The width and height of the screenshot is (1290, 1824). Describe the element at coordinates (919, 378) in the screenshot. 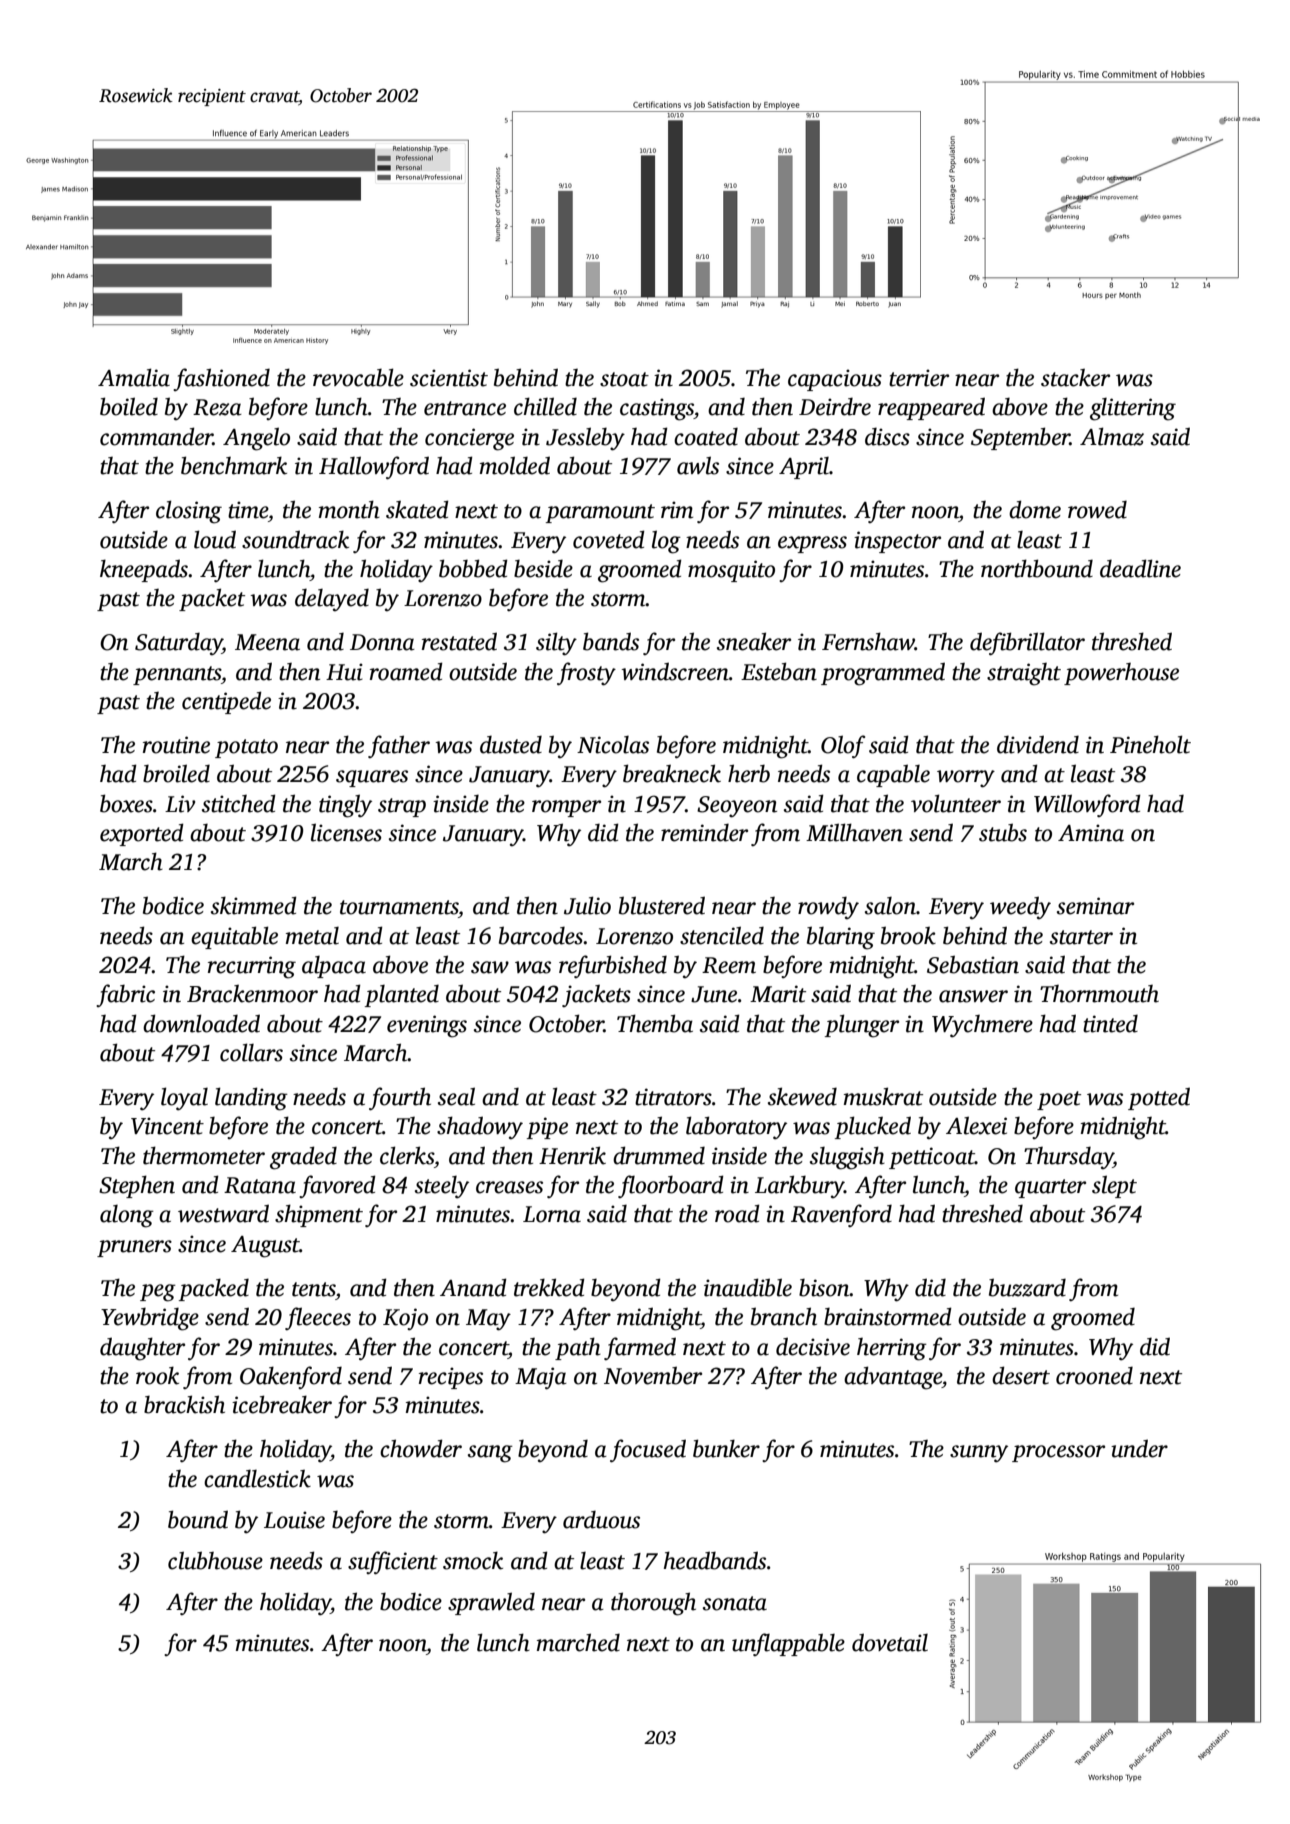

I see `terrier` at that location.
